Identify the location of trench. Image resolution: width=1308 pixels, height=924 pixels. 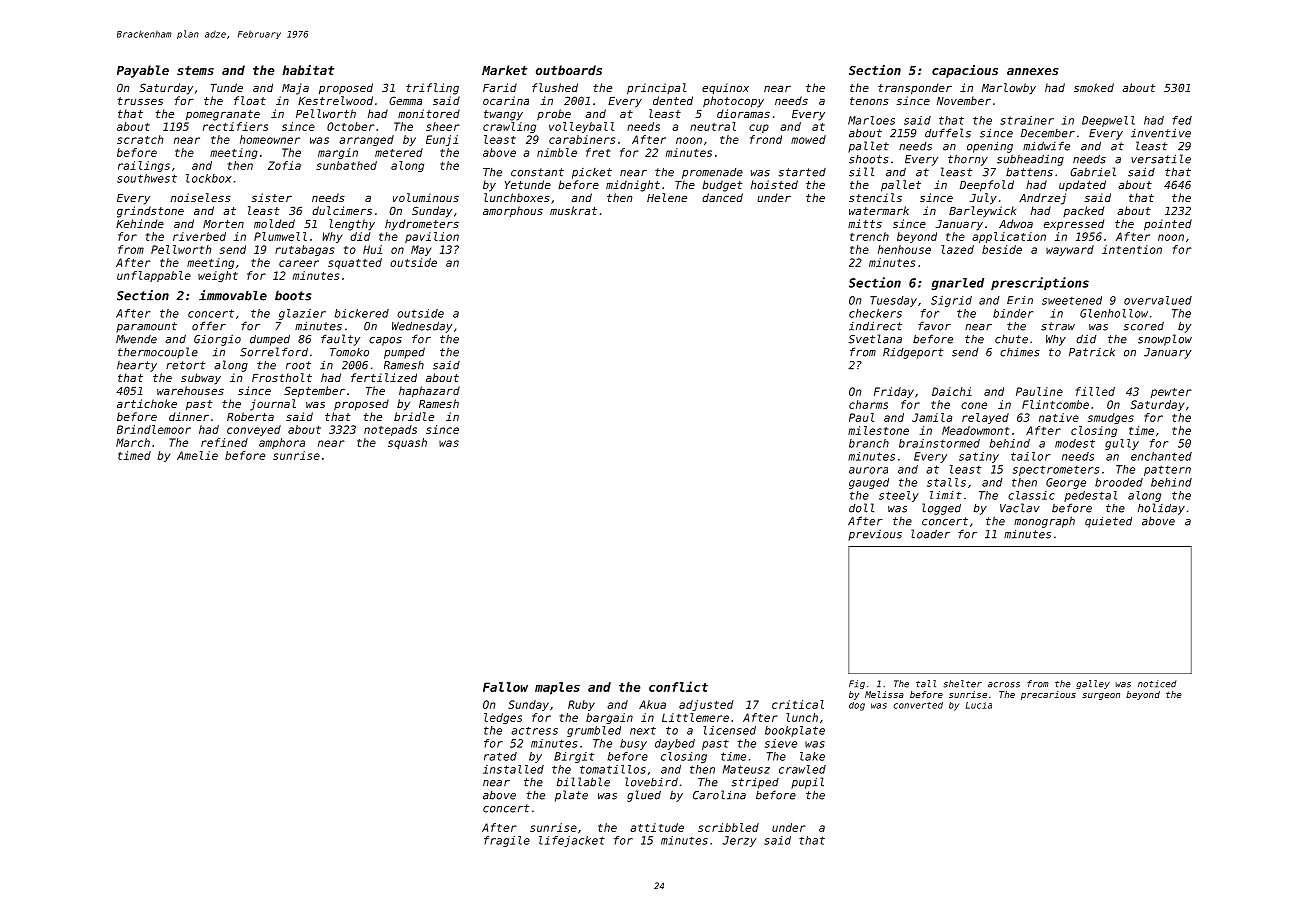
(869, 236).
